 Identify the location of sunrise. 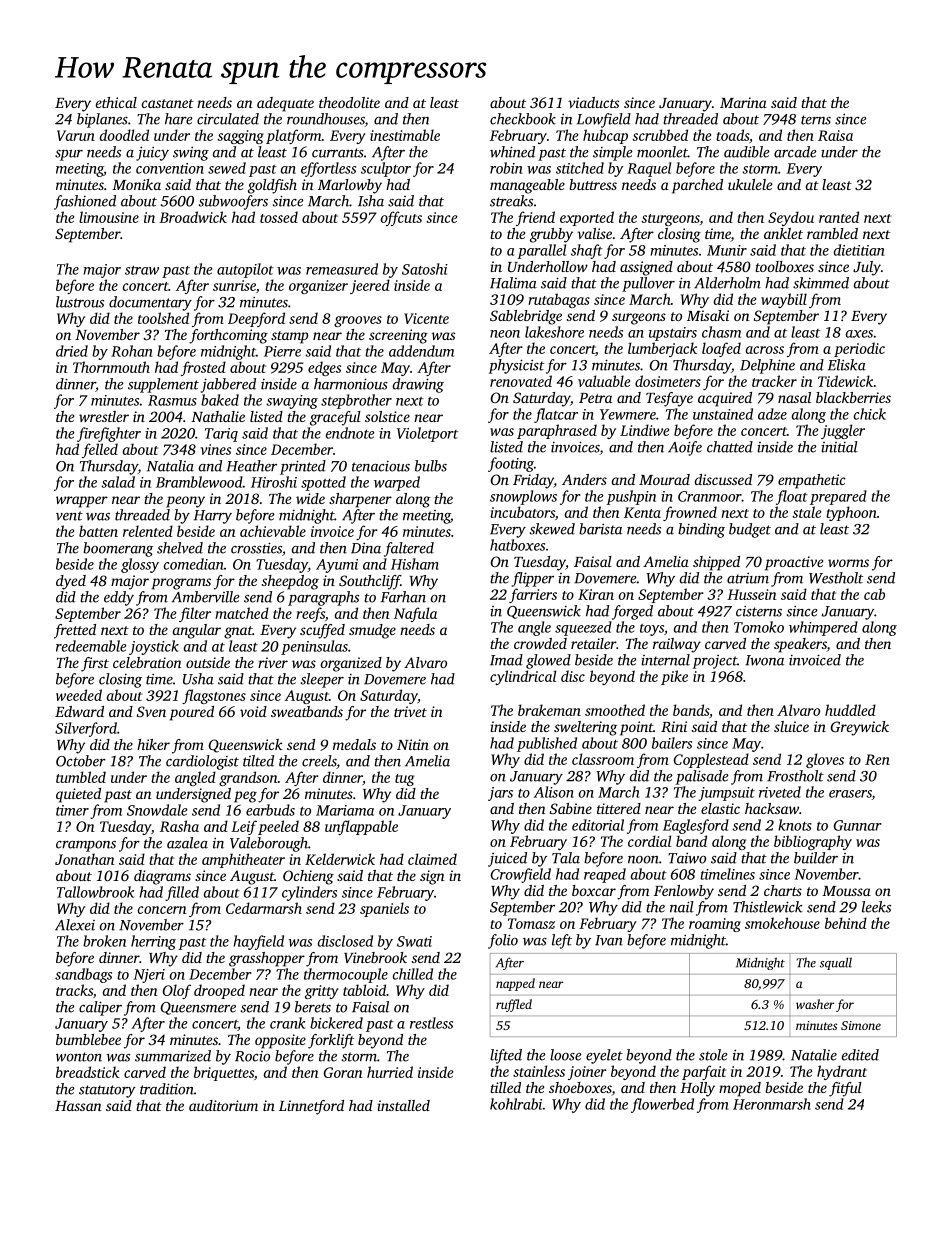
(234, 285).
